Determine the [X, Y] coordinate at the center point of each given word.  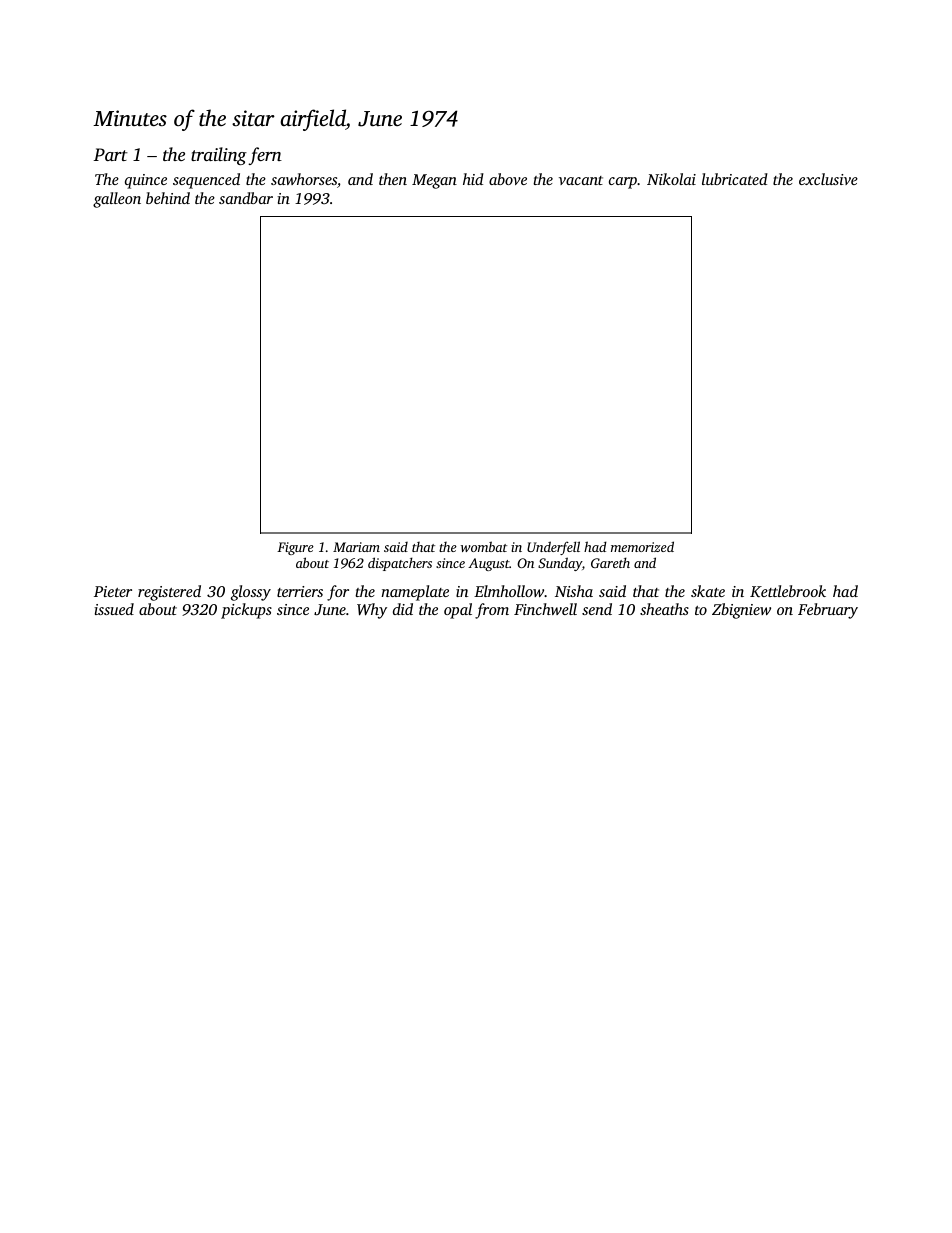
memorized [642, 546]
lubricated [735, 179]
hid [473, 179]
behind [168, 198]
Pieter [113, 591]
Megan [434, 181]
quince [146, 181]
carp [623, 183]
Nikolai [671, 179]
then [393, 179]
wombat [484, 546]
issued [114, 609]
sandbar [246, 198]
